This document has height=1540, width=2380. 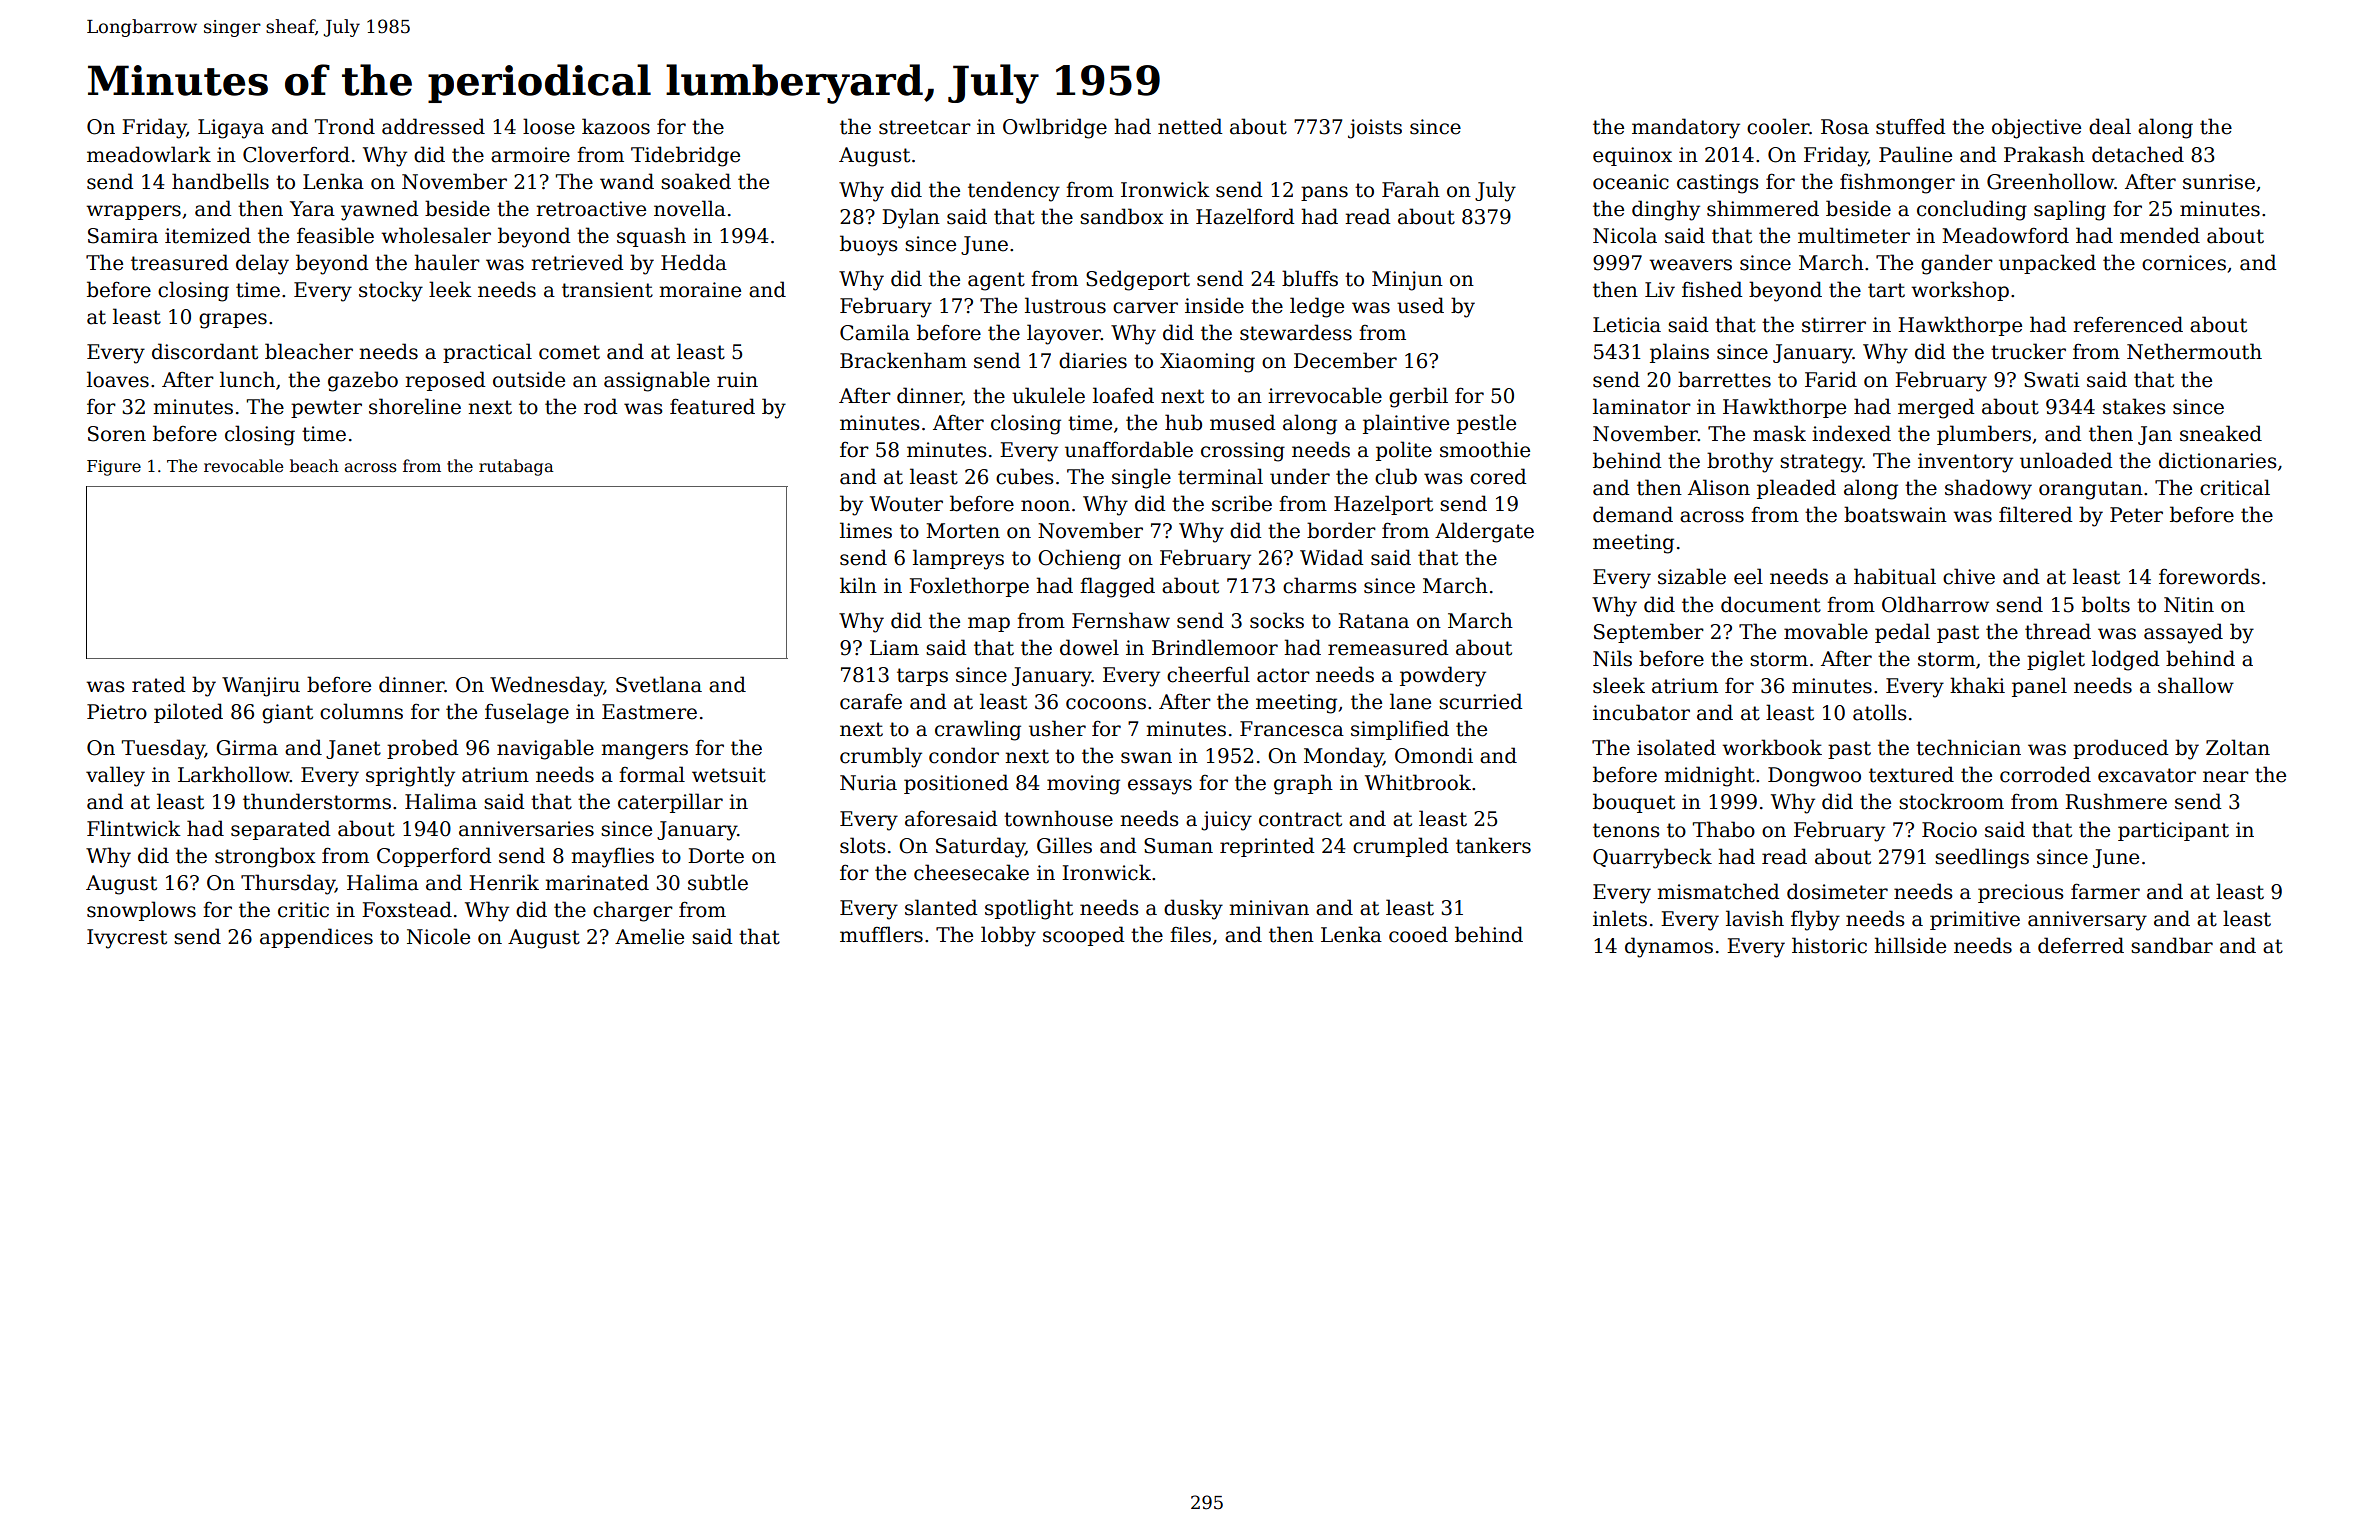 I want to click on Peter, so click(x=2136, y=515).
